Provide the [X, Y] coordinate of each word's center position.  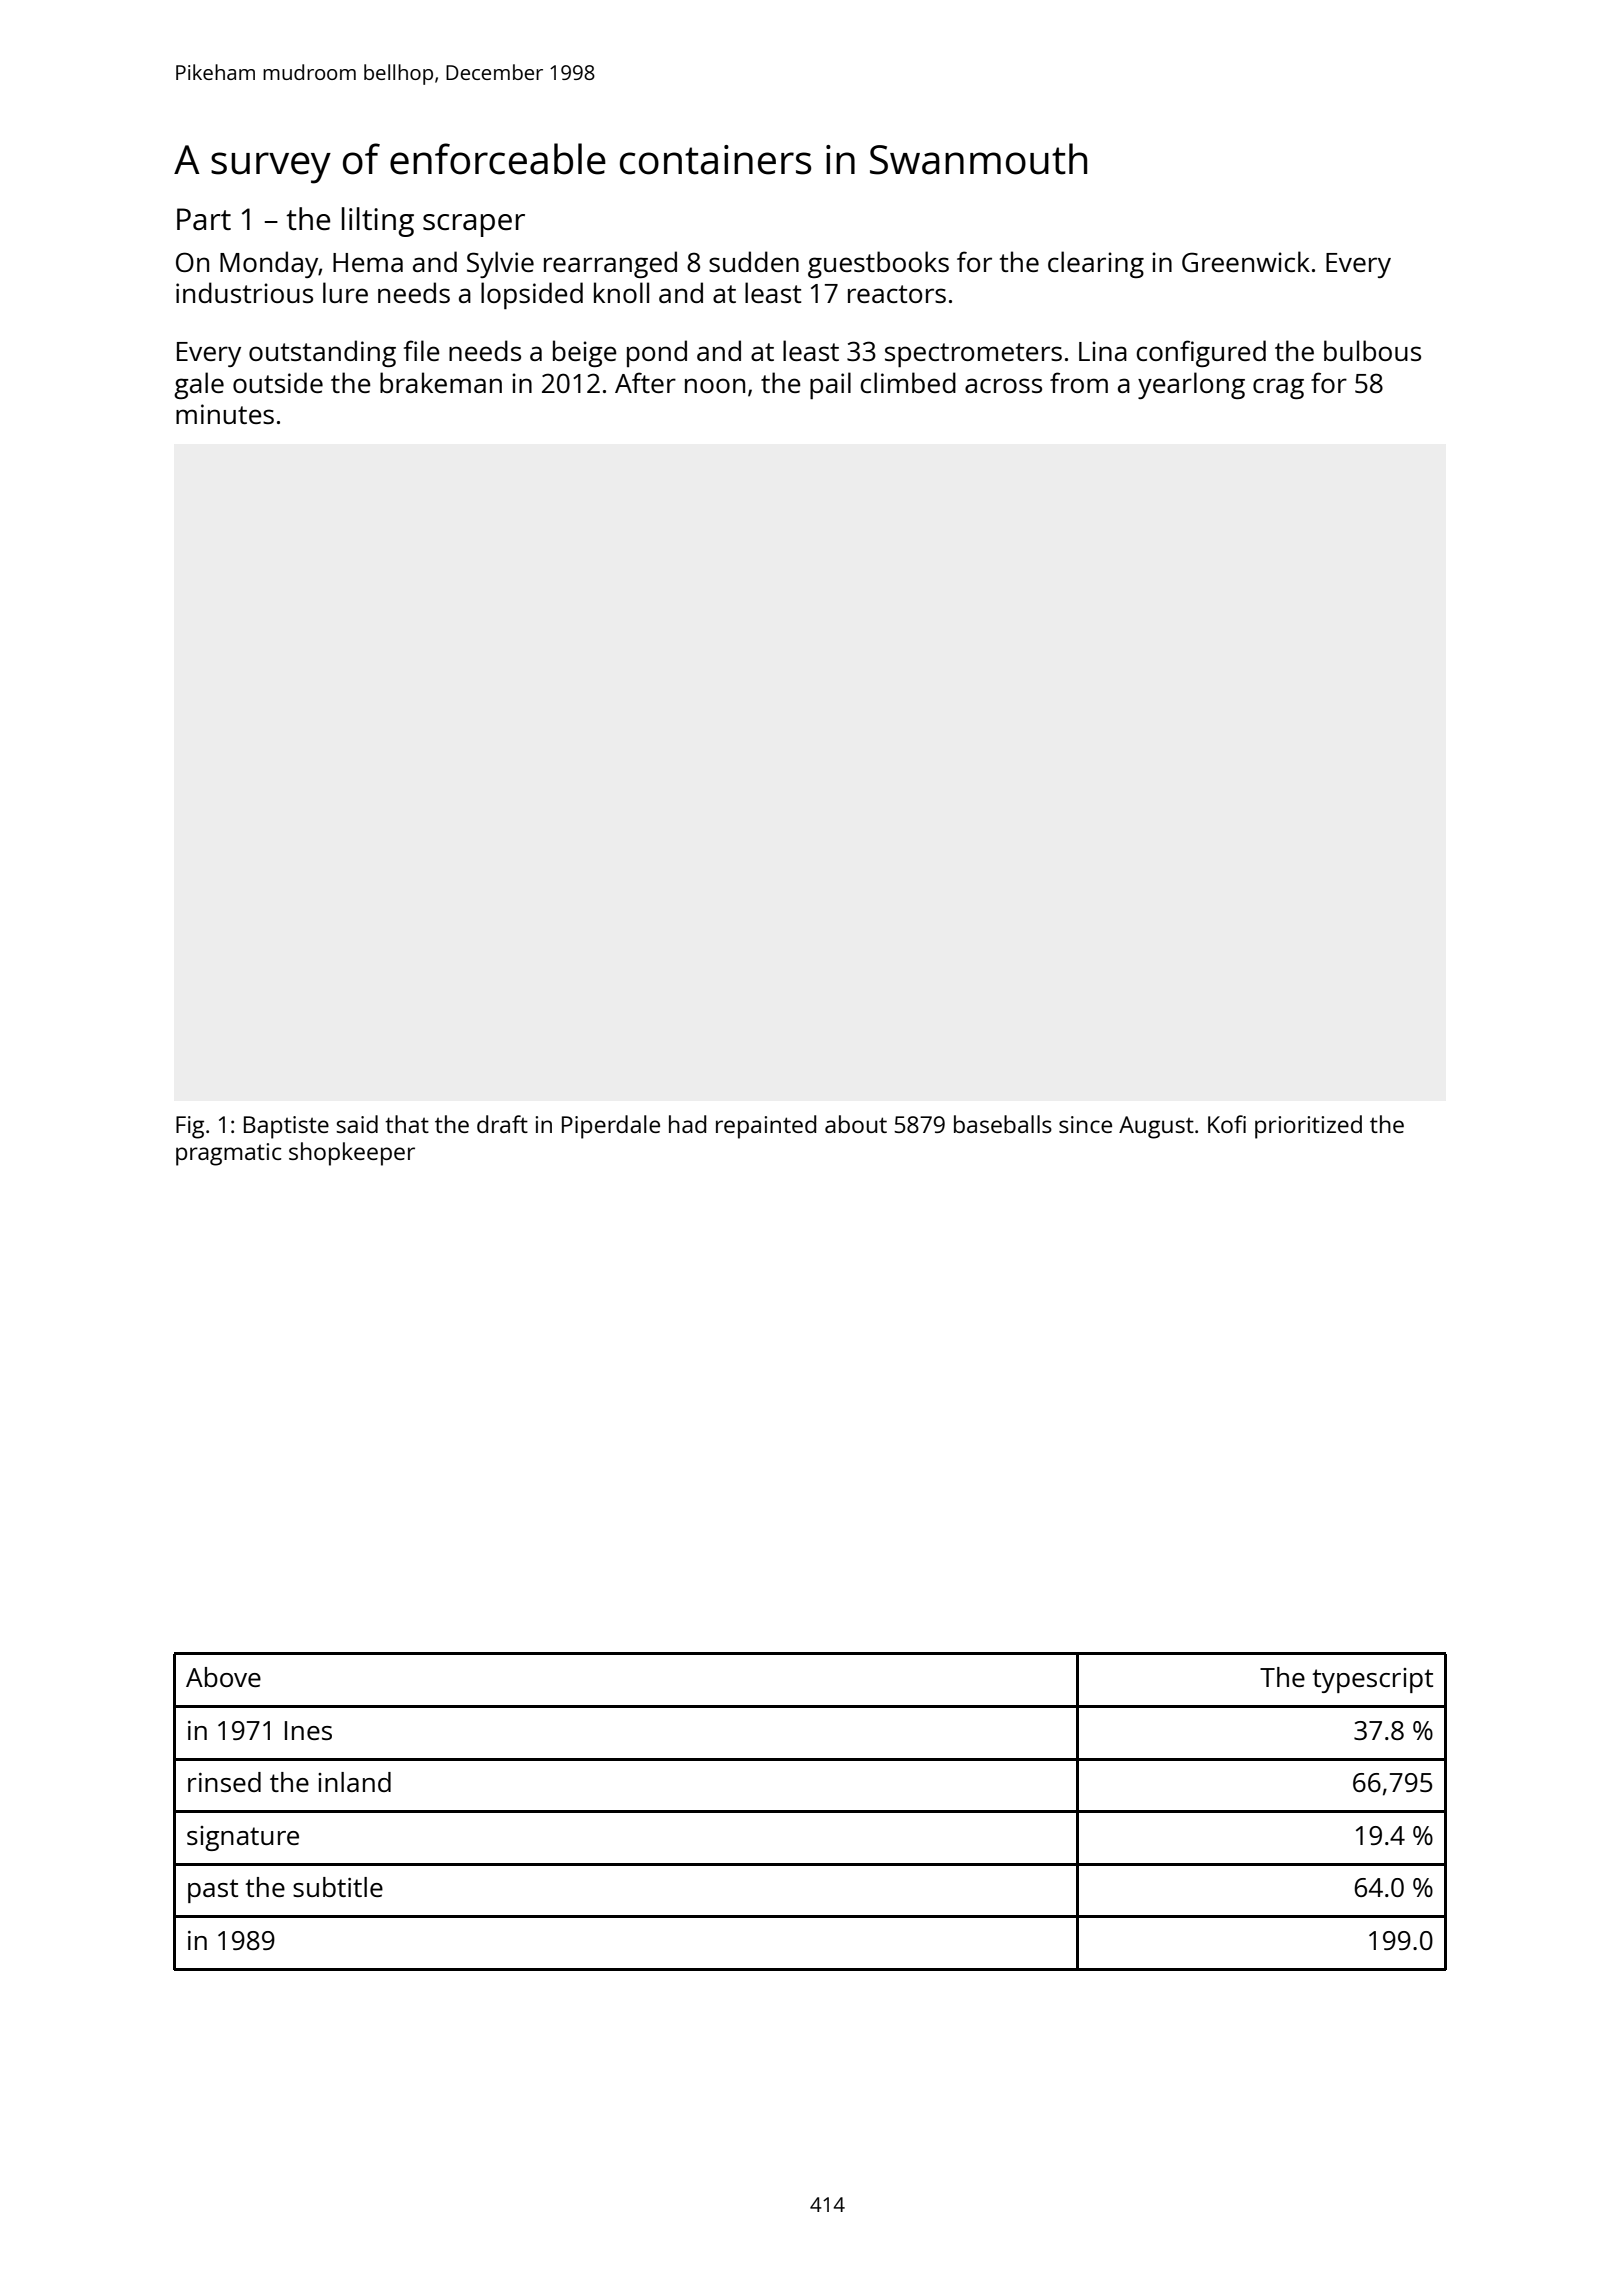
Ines [308, 1730]
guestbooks [878, 264]
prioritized [1308, 1127]
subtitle [338, 1887]
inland [354, 1782]
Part [204, 219]
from [1079, 382]
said [357, 1124]
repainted [766, 1127]
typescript [1372, 1680]
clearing [1096, 264]
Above [223, 1677]
